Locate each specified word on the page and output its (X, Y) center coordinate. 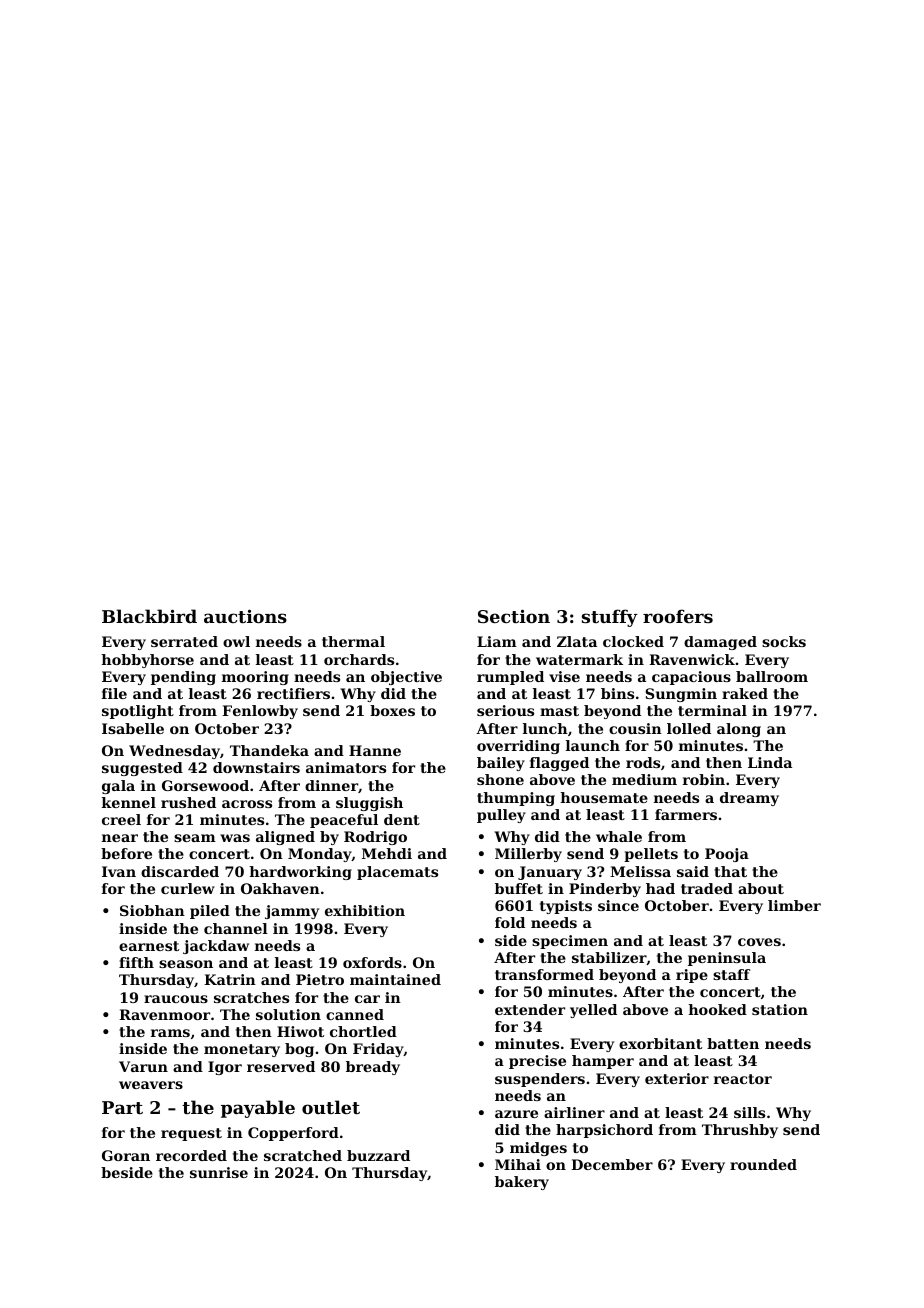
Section (514, 616)
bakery (522, 1183)
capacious (691, 678)
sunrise (219, 1172)
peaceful (344, 821)
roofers (678, 616)
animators (346, 767)
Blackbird (149, 616)
